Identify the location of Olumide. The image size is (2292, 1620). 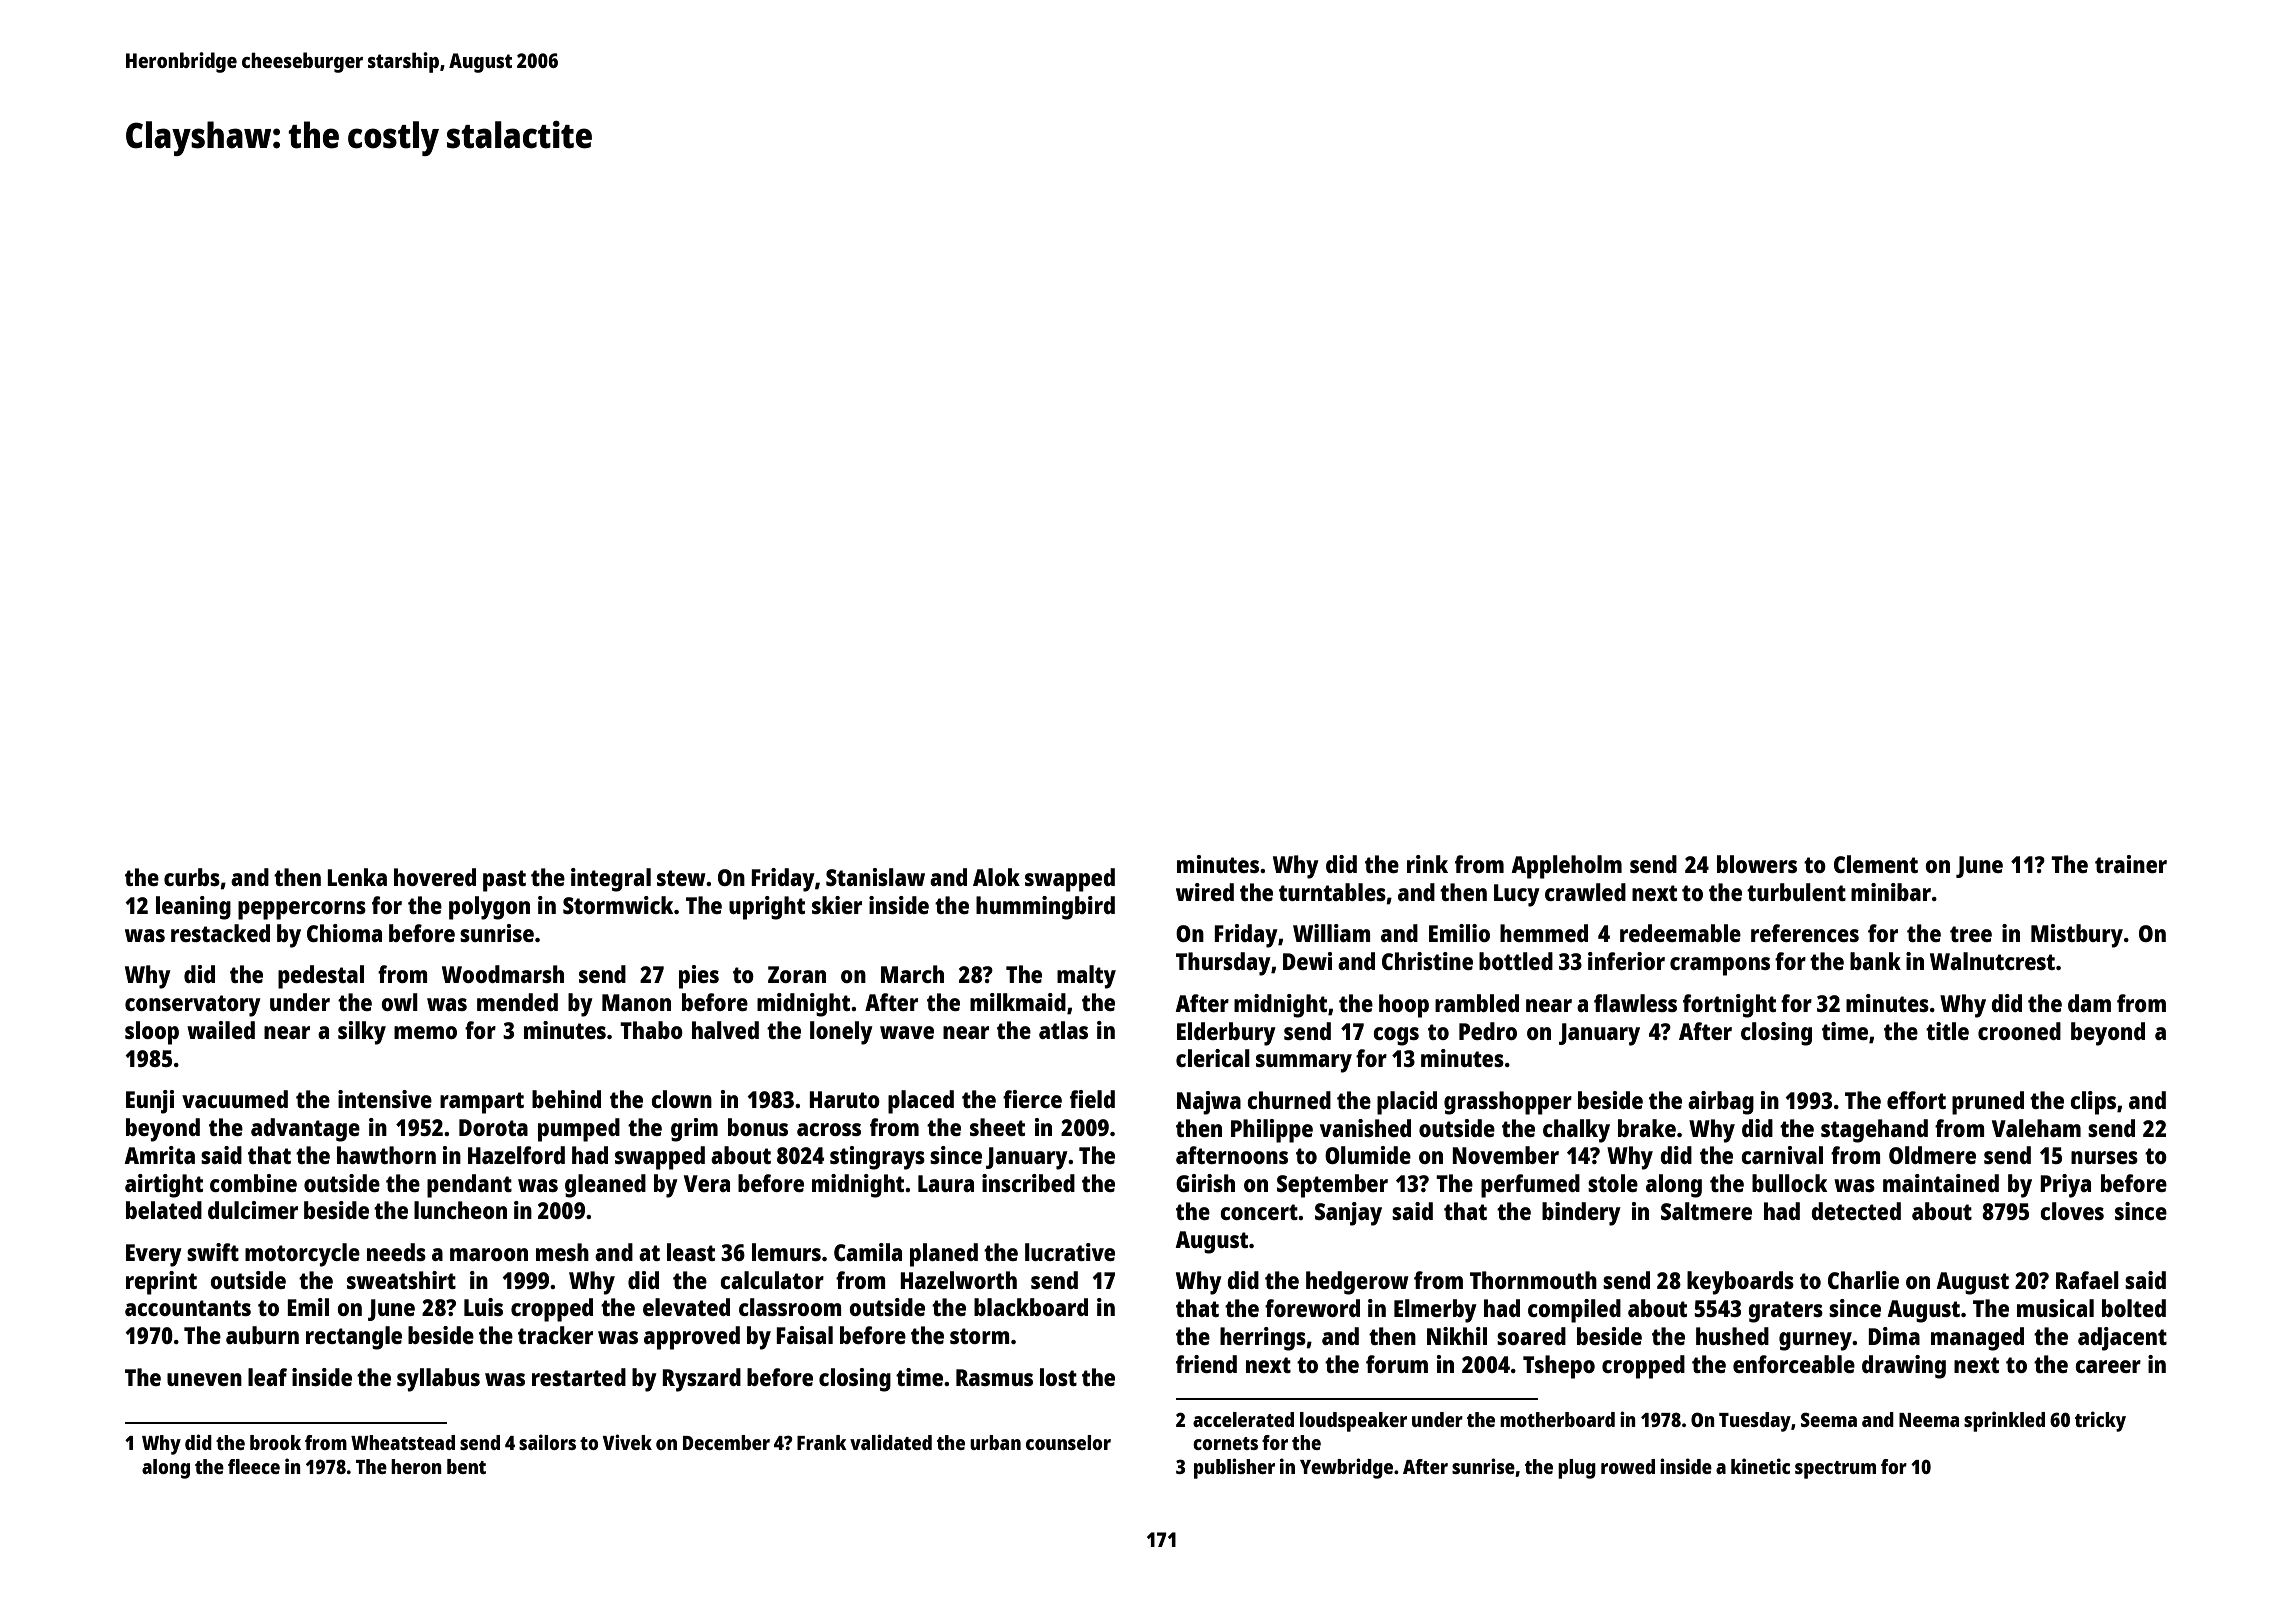
(1368, 1155).
